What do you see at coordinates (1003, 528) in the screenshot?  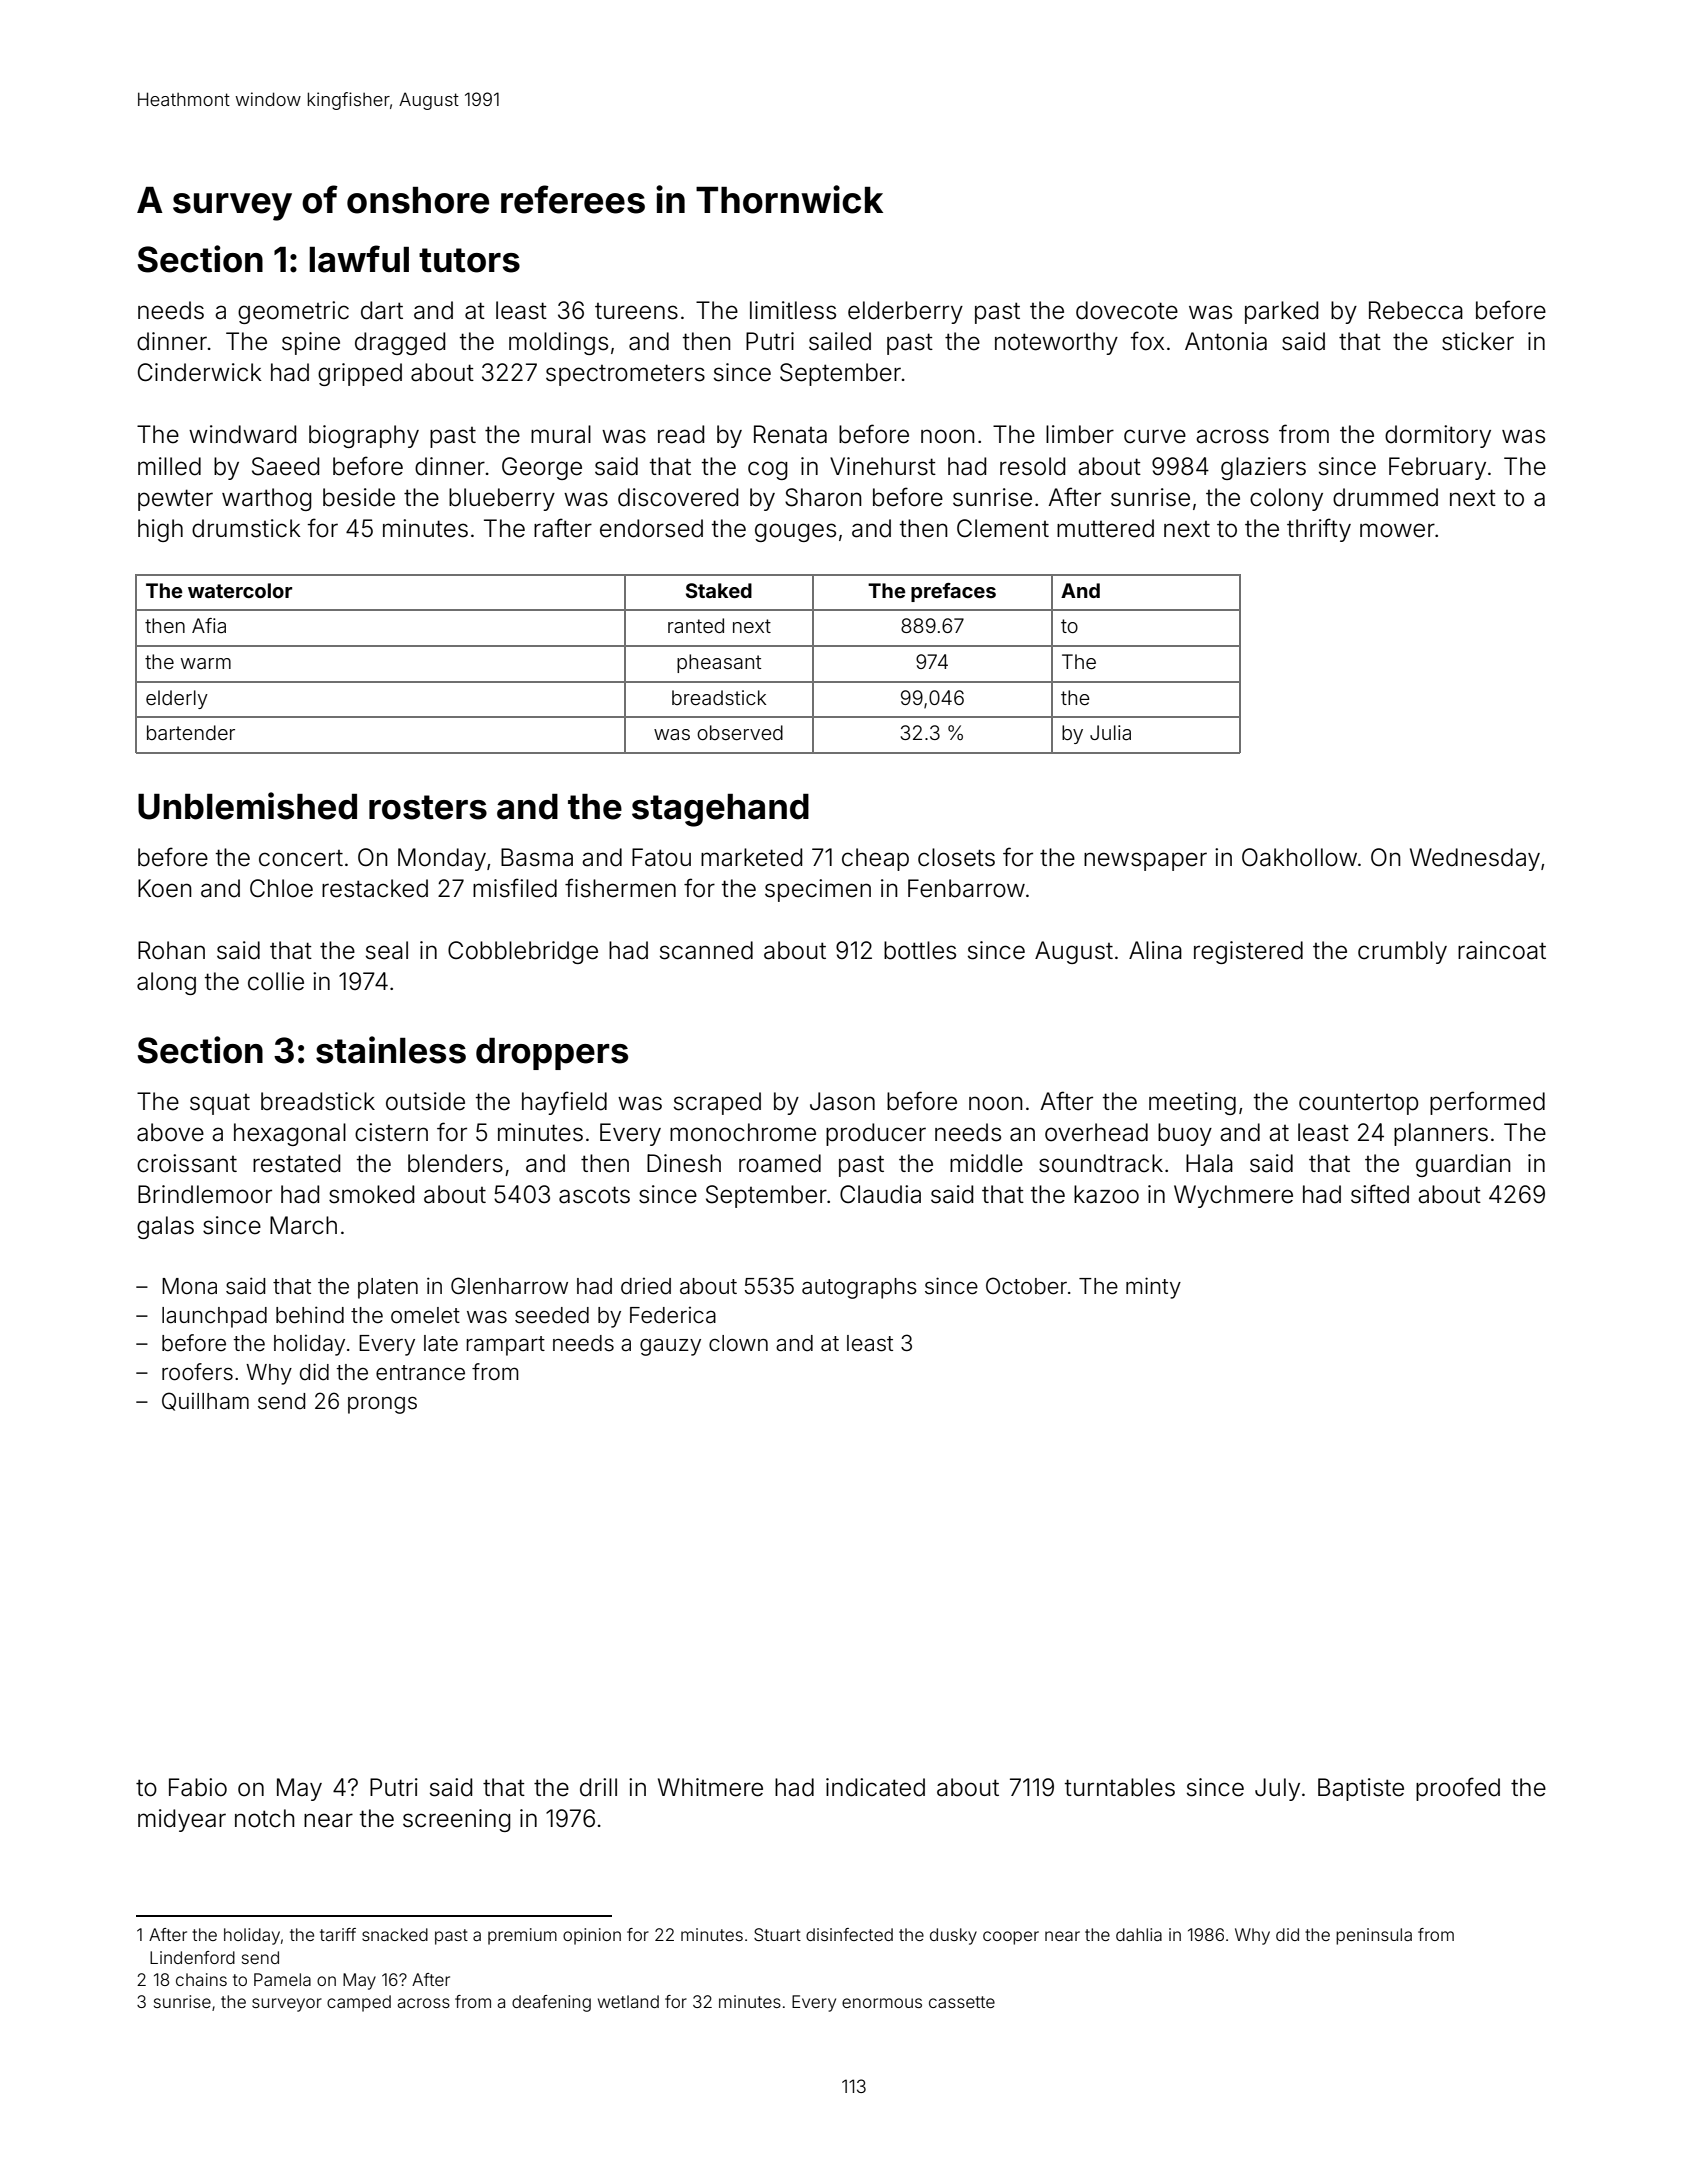 I see `Clement` at bounding box center [1003, 528].
